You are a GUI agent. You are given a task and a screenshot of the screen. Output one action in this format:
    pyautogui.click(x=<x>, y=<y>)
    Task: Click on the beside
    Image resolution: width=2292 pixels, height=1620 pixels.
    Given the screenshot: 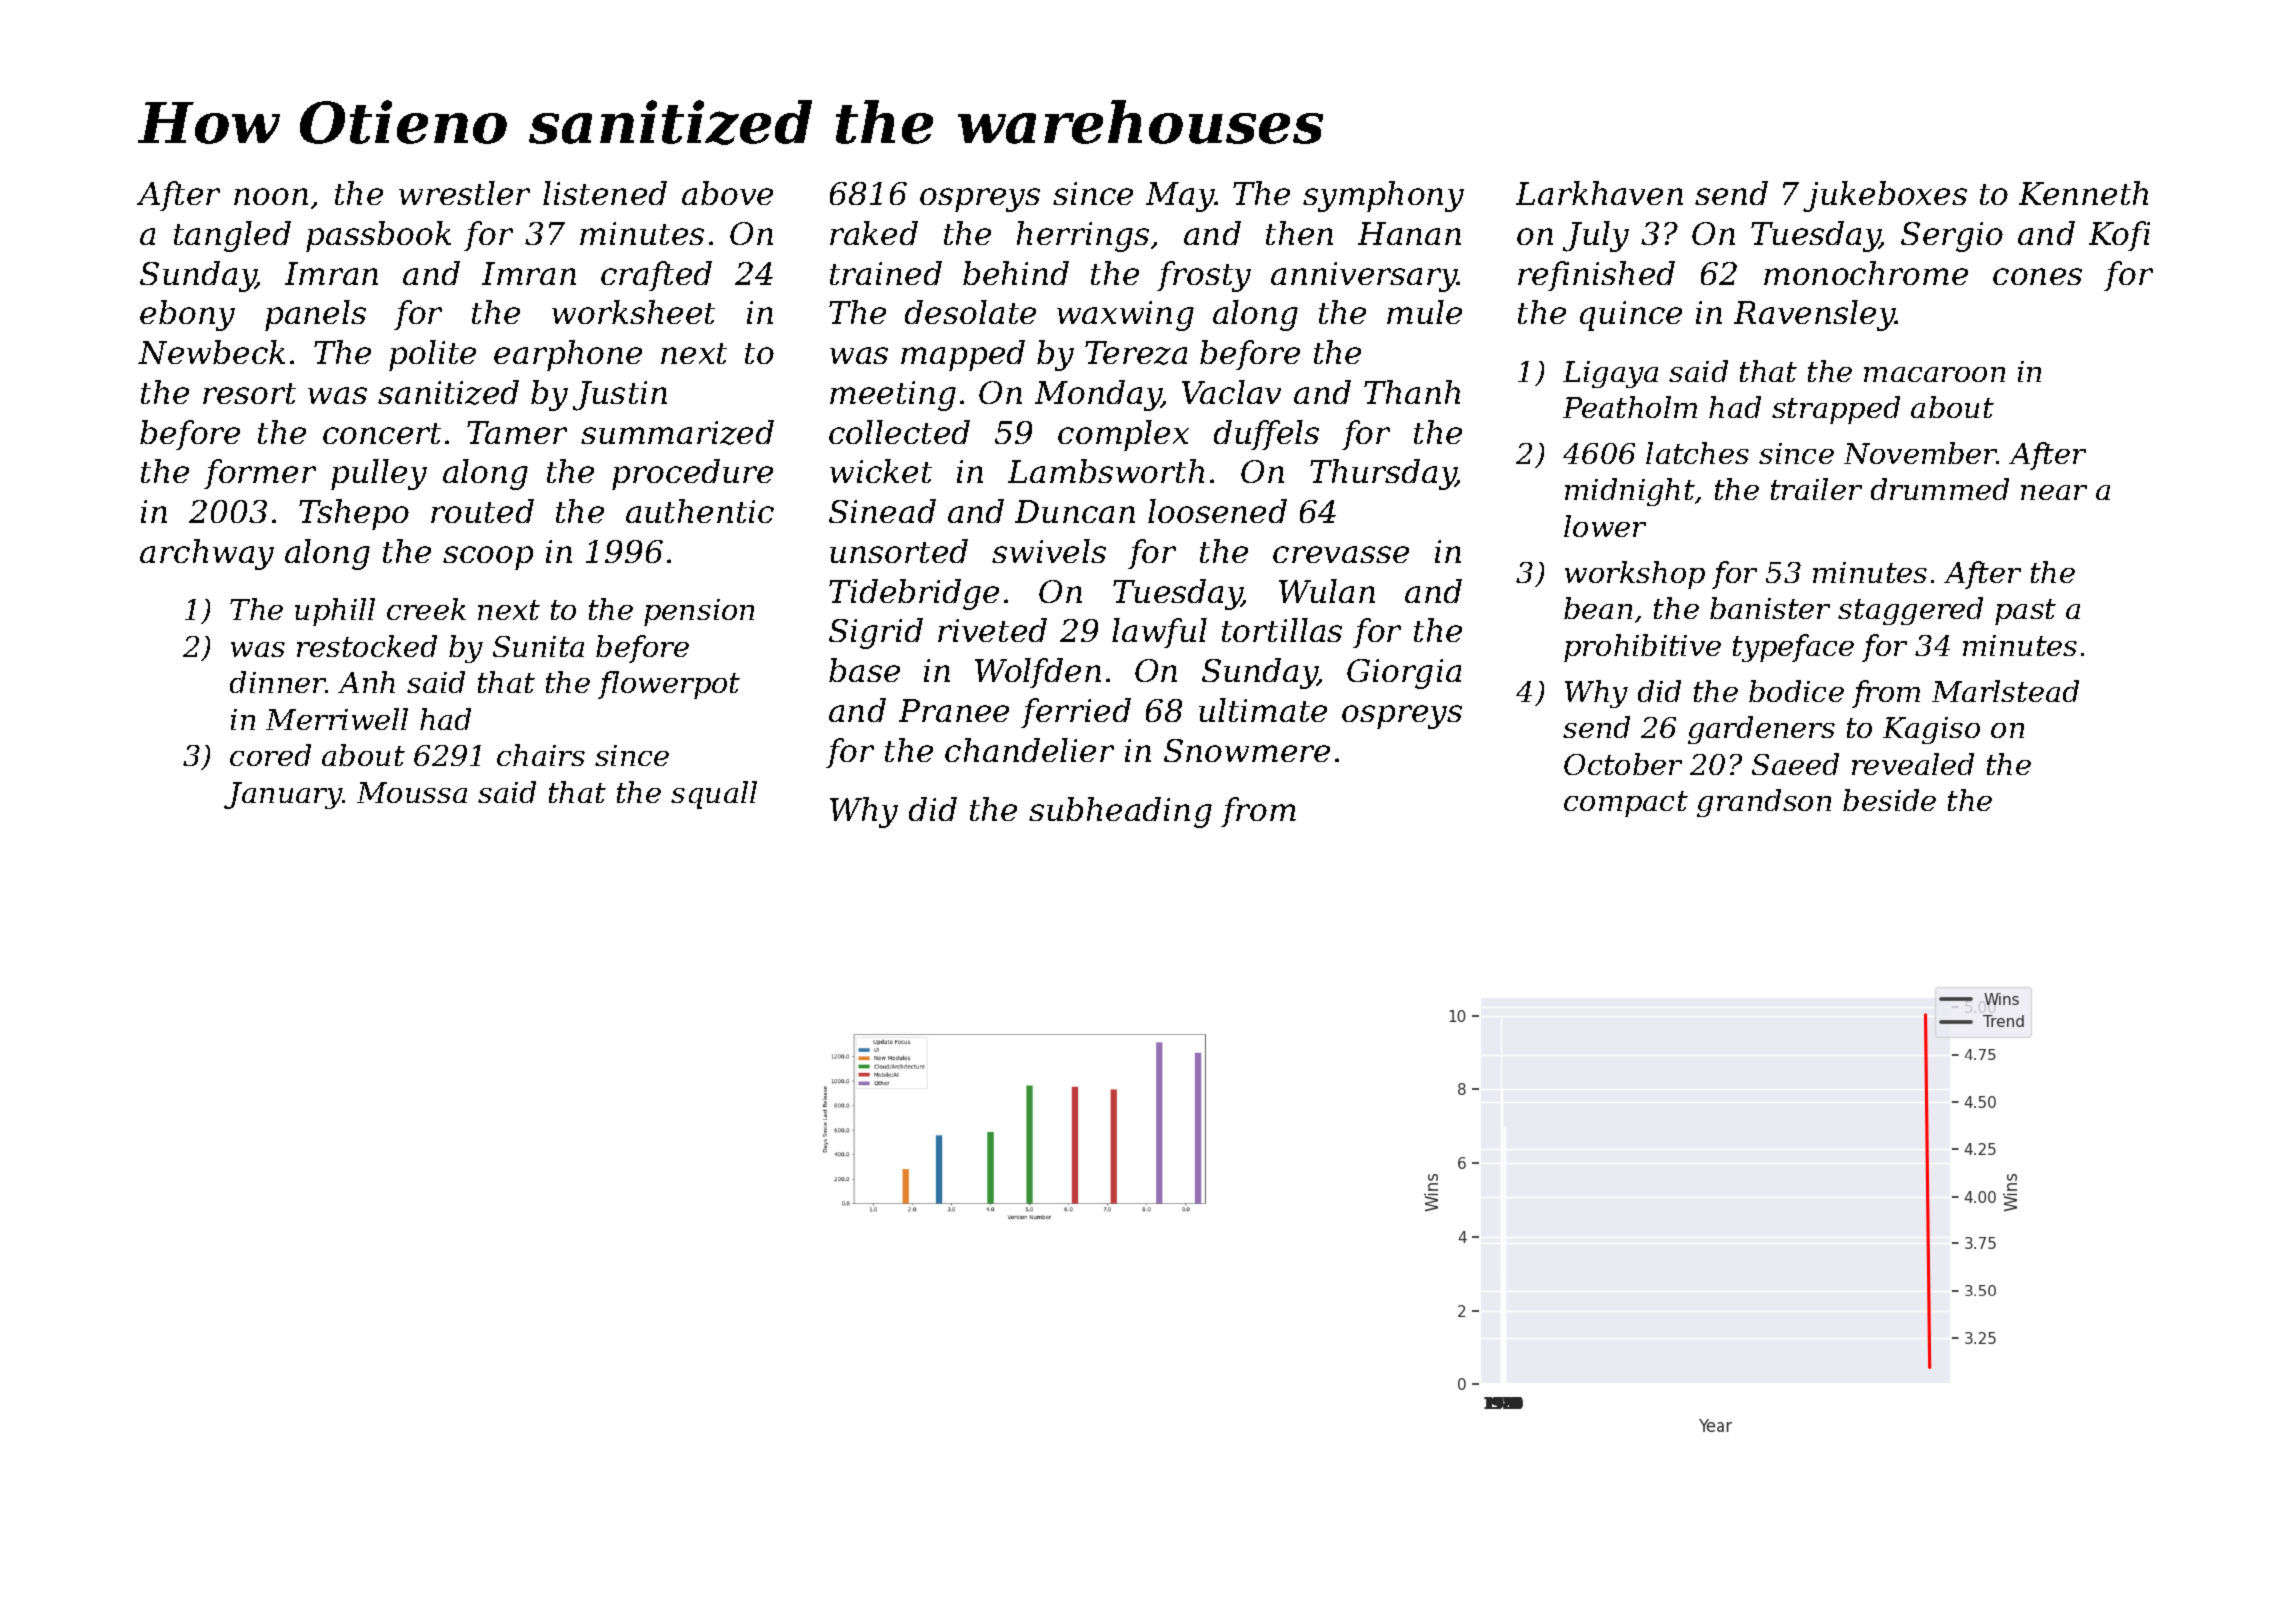 What is the action you would take?
    pyautogui.click(x=1889, y=800)
